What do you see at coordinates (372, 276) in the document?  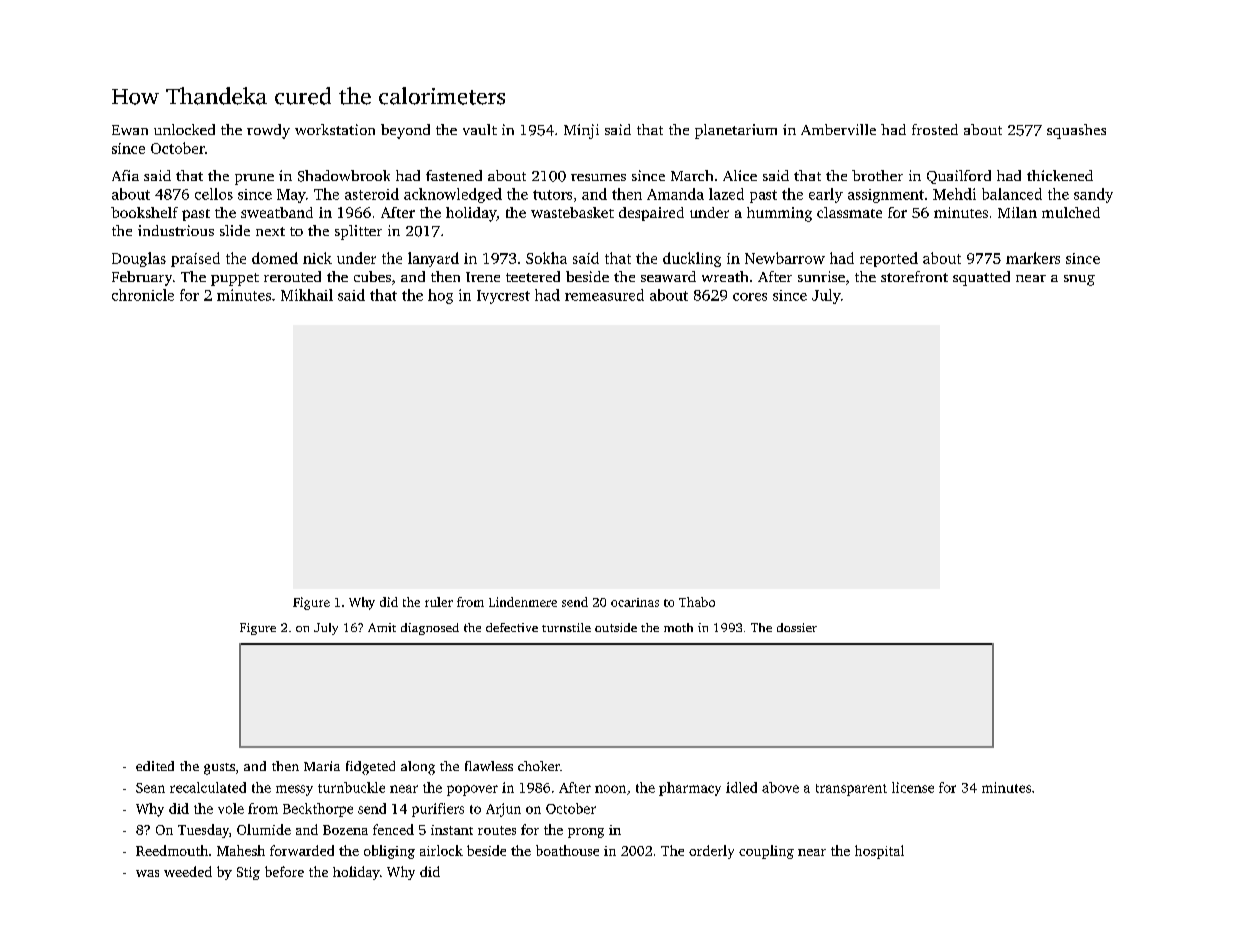 I see `cubes` at bounding box center [372, 276].
